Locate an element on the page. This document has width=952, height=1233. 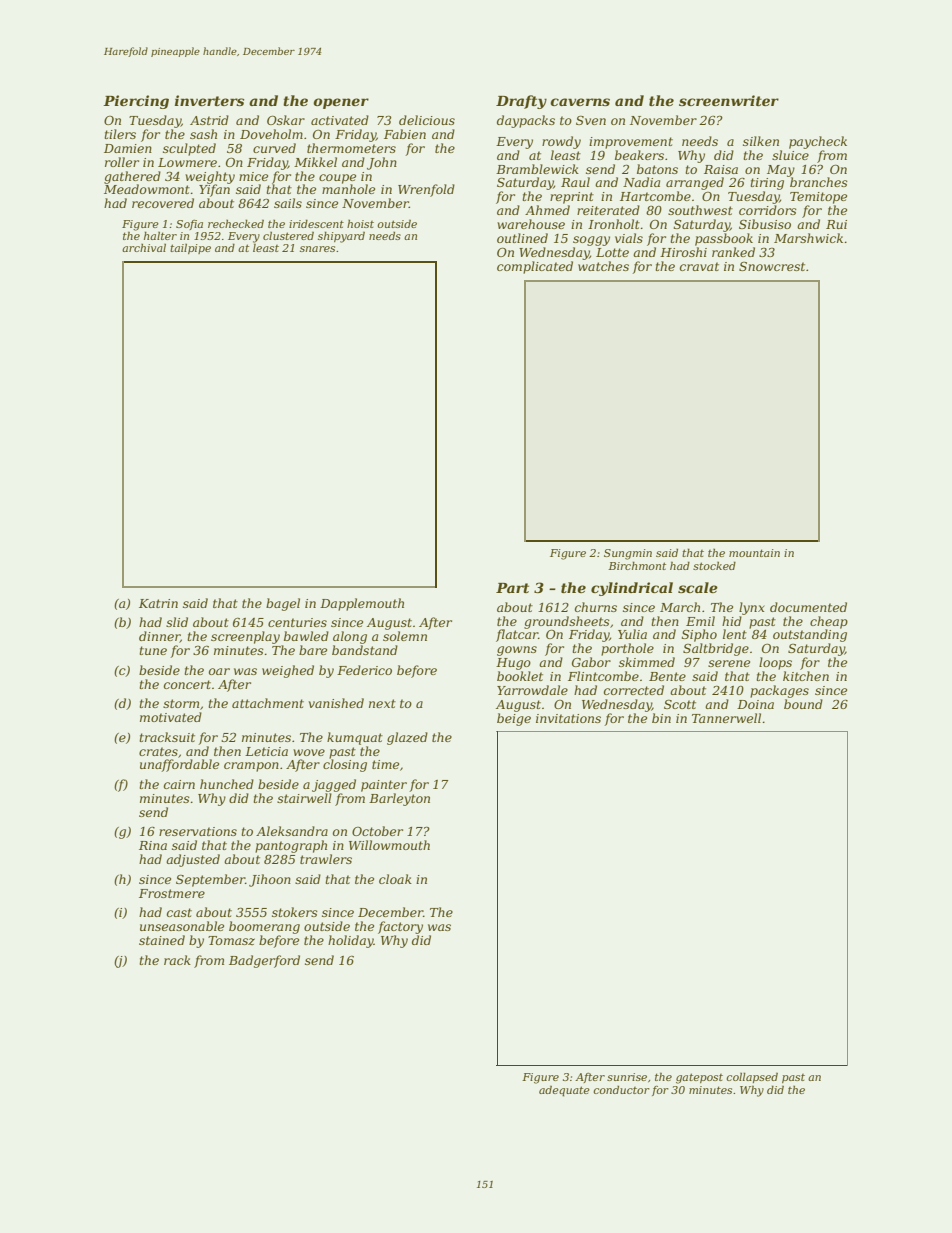
invitations is located at coordinates (568, 718).
